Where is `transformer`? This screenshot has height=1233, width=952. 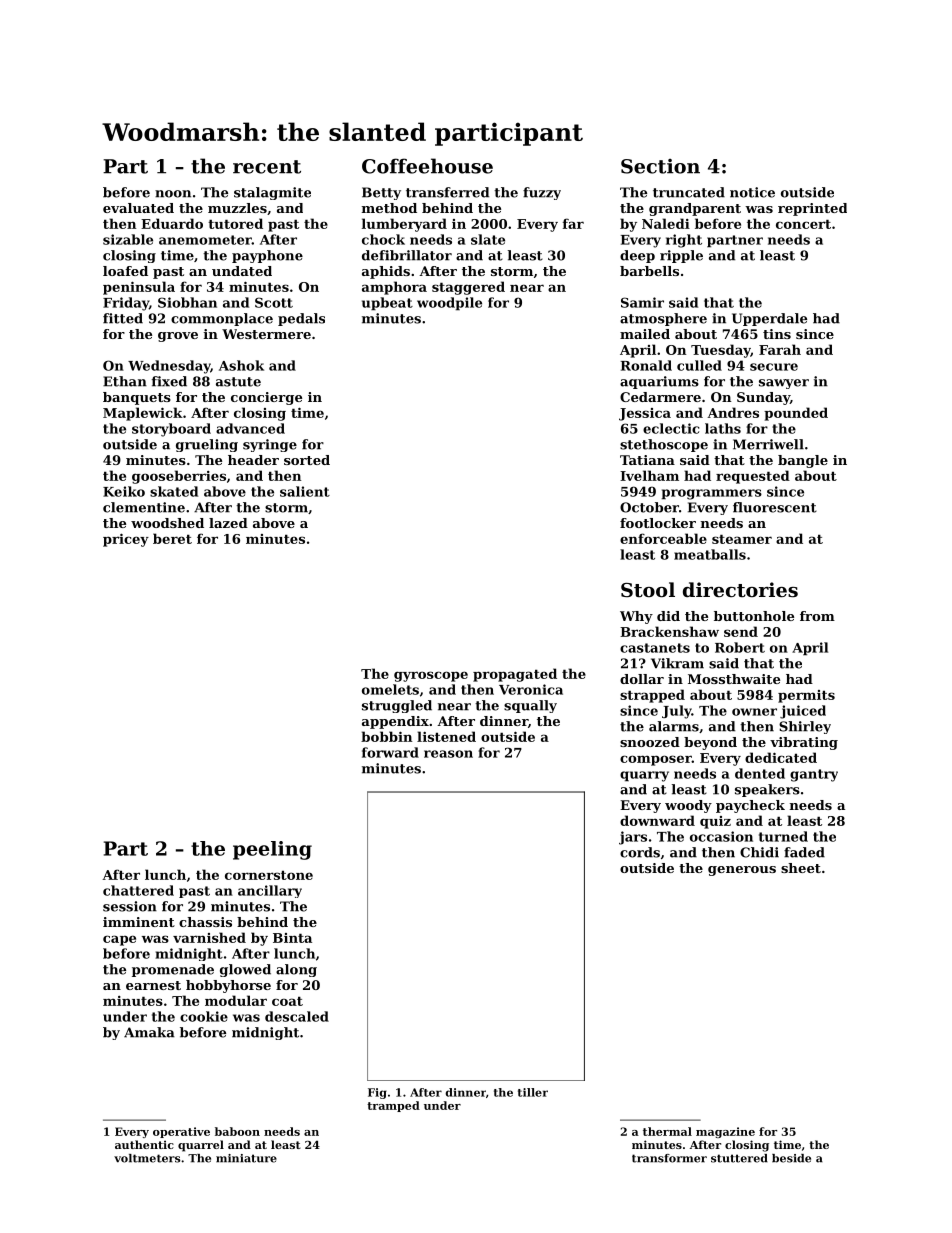
transformer is located at coordinates (669, 1158).
